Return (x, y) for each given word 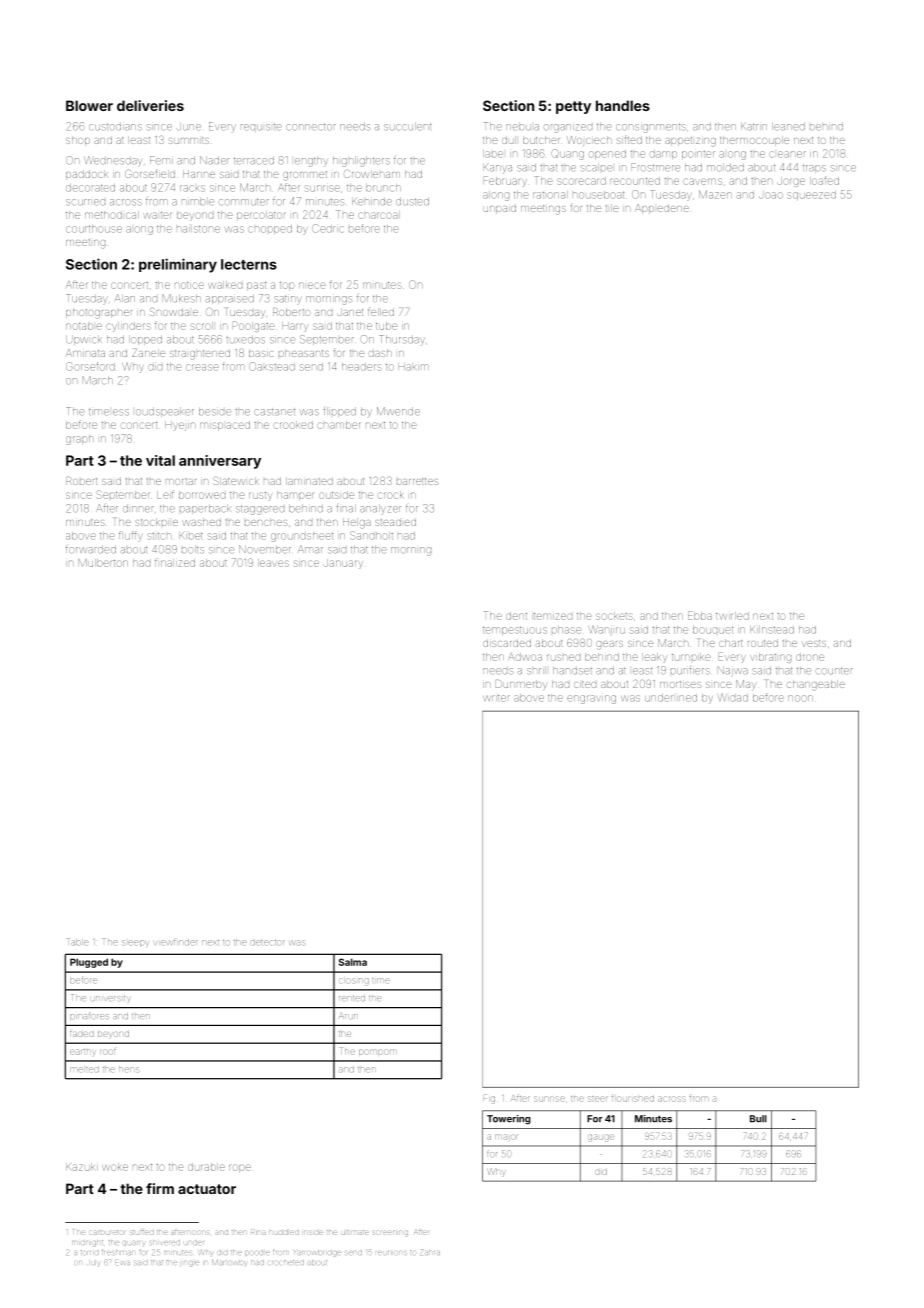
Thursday (402, 339)
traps (814, 168)
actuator (207, 1189)
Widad (733, 697)
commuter (244, 202)
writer (496, 698)
